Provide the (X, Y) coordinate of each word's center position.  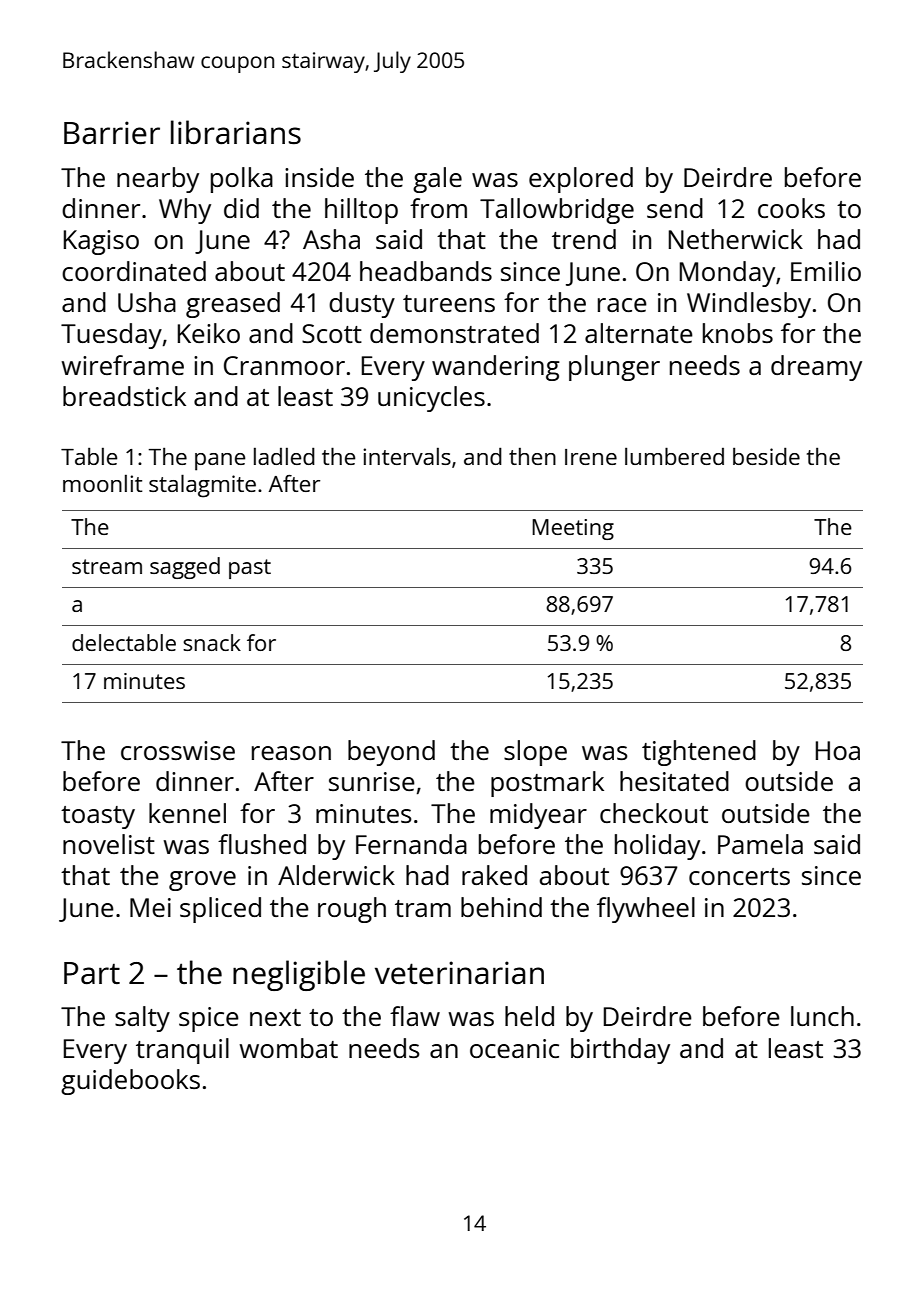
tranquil (182, 1051)
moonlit (102, 483)
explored (581, 180)
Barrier (112, 133)
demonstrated (454, 333)
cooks (791, 208)
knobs (738, 333)
